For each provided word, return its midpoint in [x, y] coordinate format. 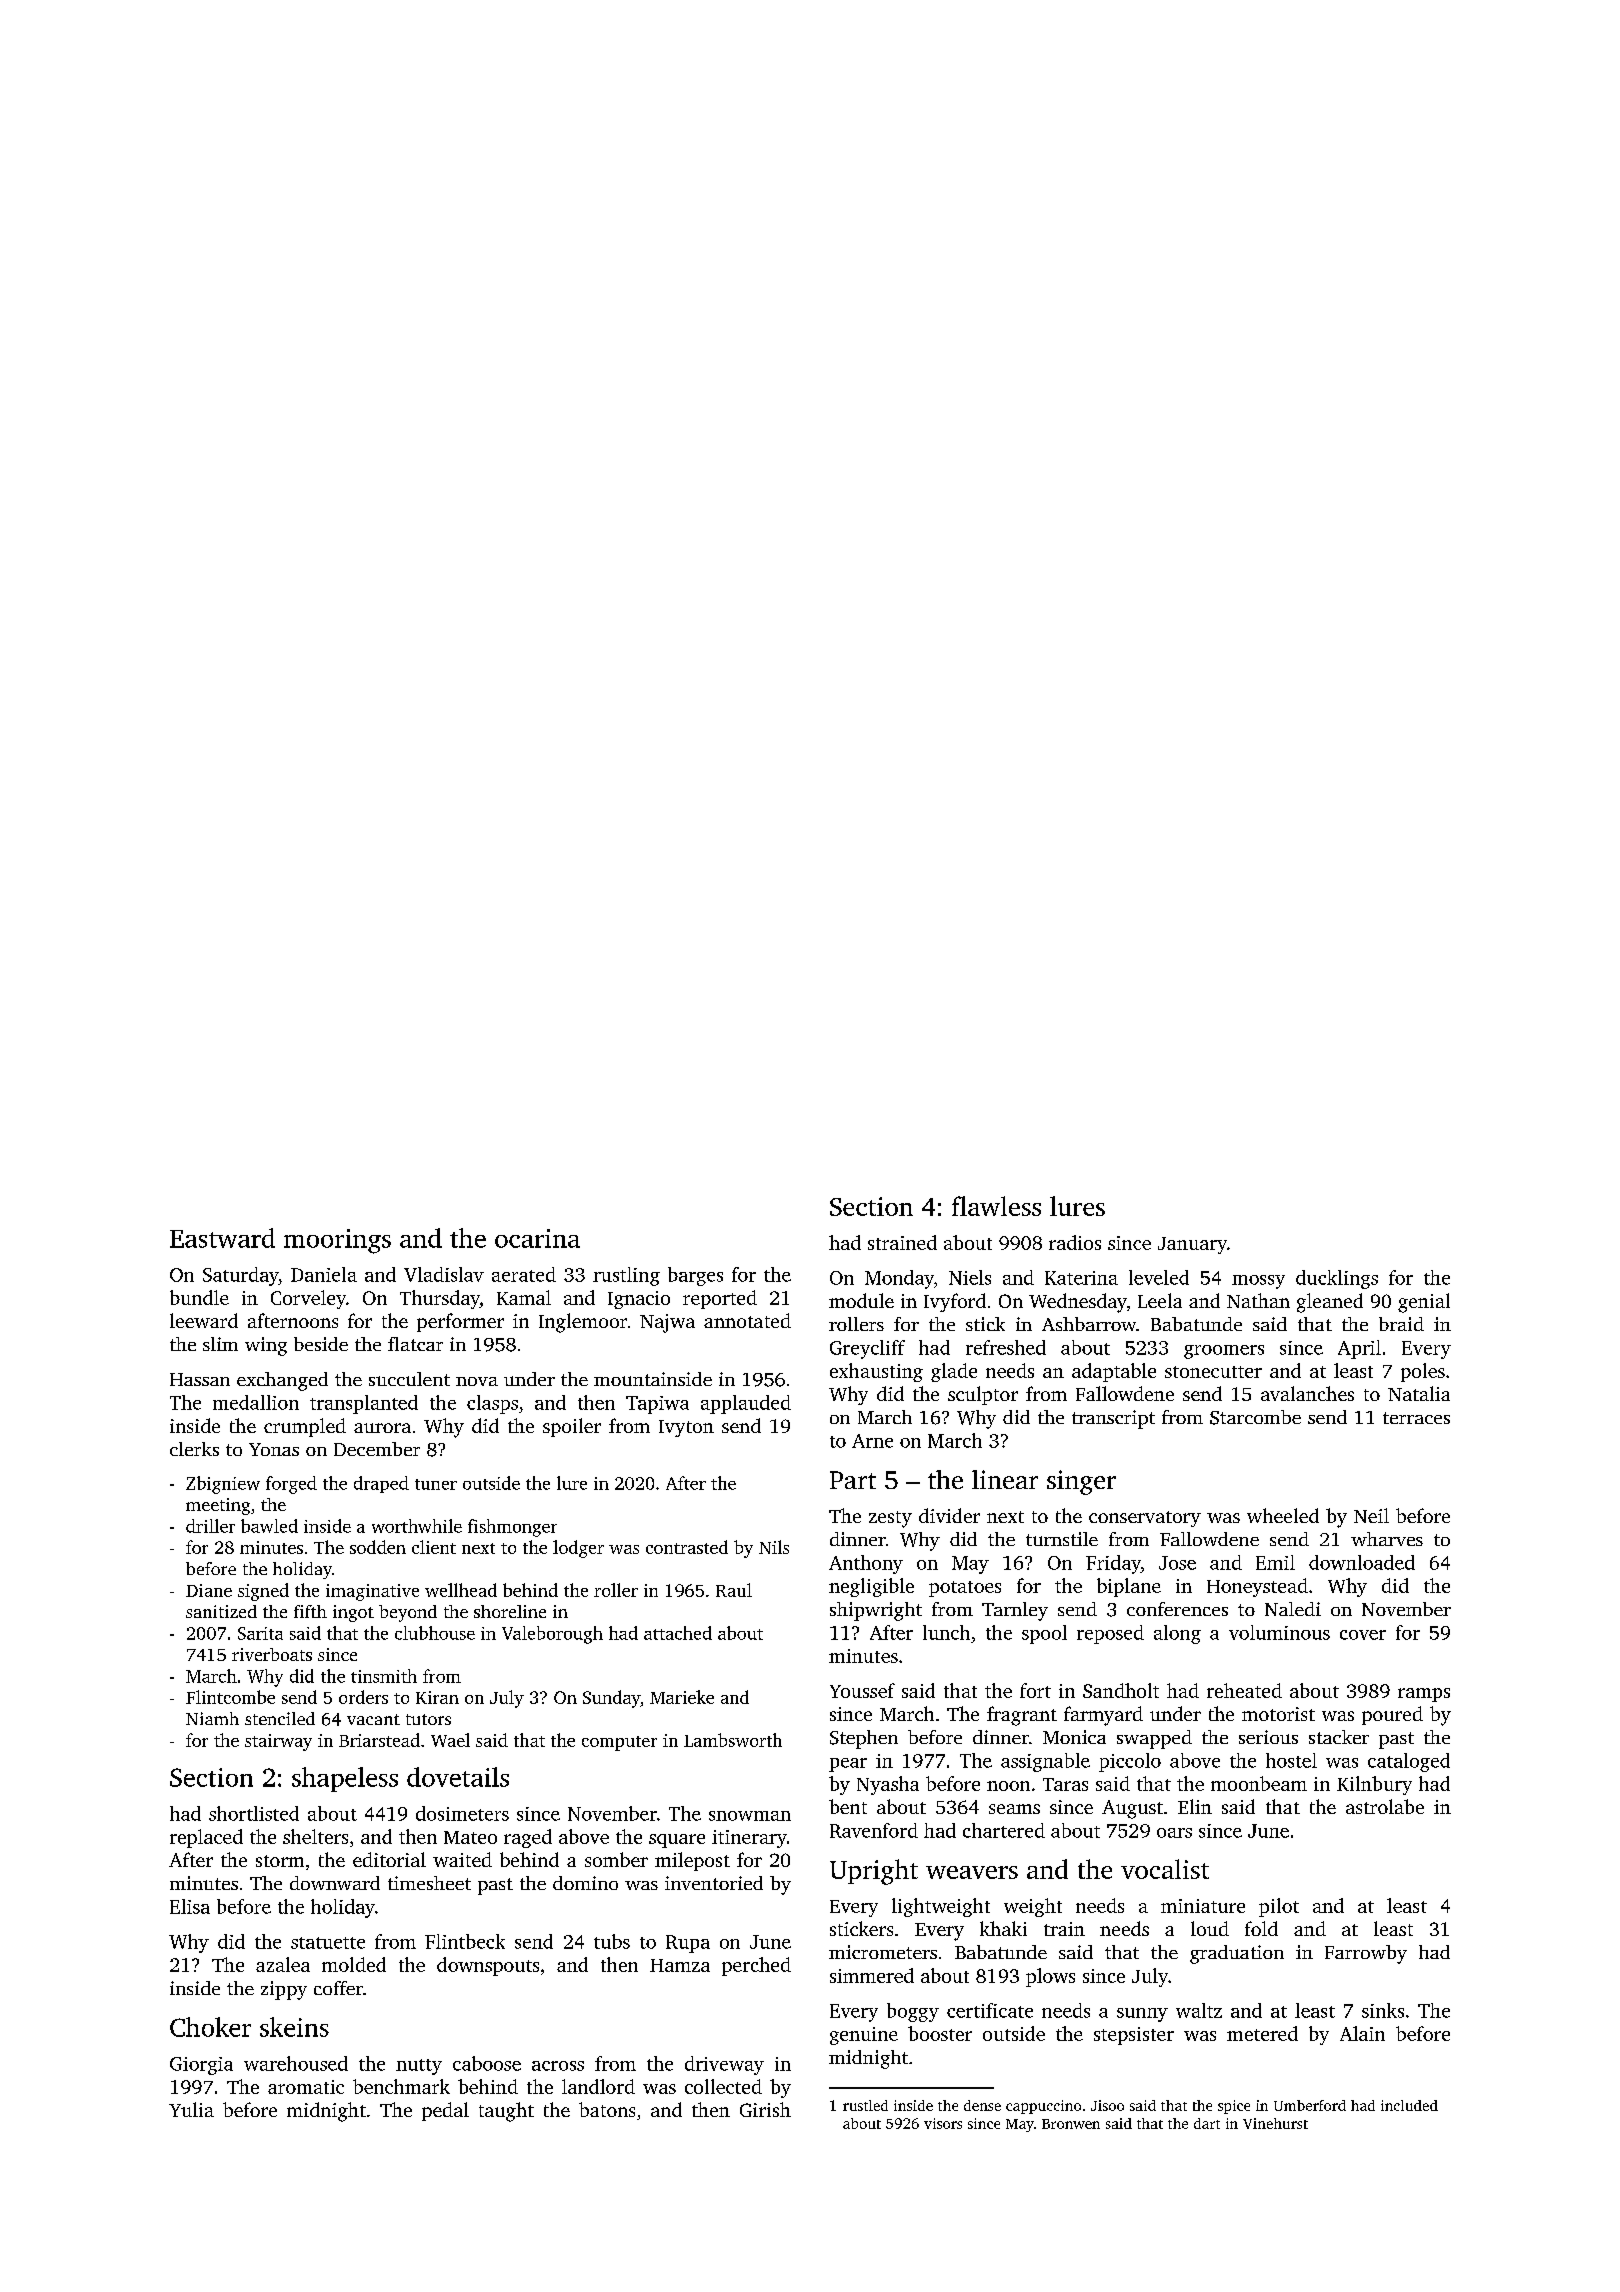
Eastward [222, 1238]
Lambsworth [733, 1740]
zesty [890, 1519]
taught [506, 2112]
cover [1363, 1635]
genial [1424, 1303]
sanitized [221, 1611]
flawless [996, 1206]
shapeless [345, 1779]
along [1177, 1634]
